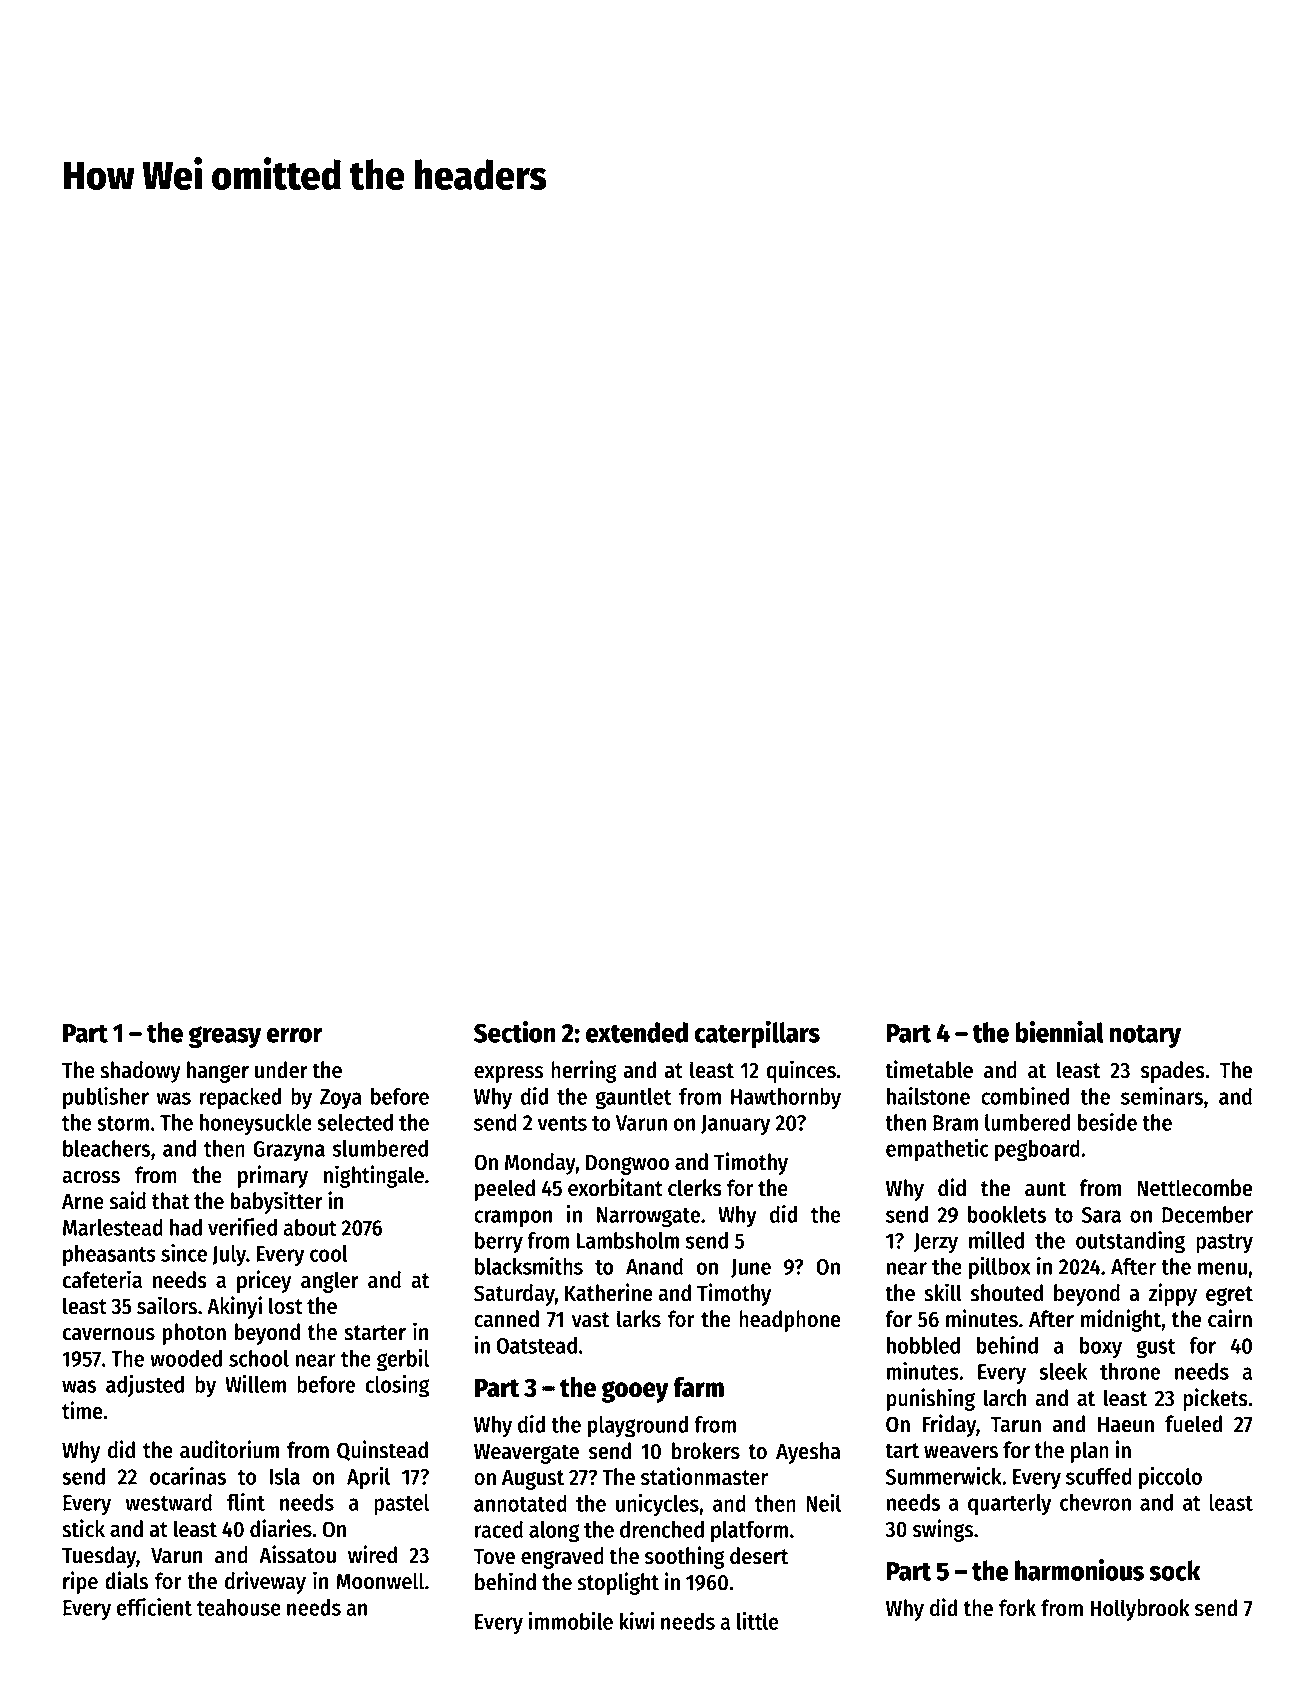  What do you see at coordinates (1059, 1031) in the page?
I see `biennial` at bounding box center [1059, 1031].
